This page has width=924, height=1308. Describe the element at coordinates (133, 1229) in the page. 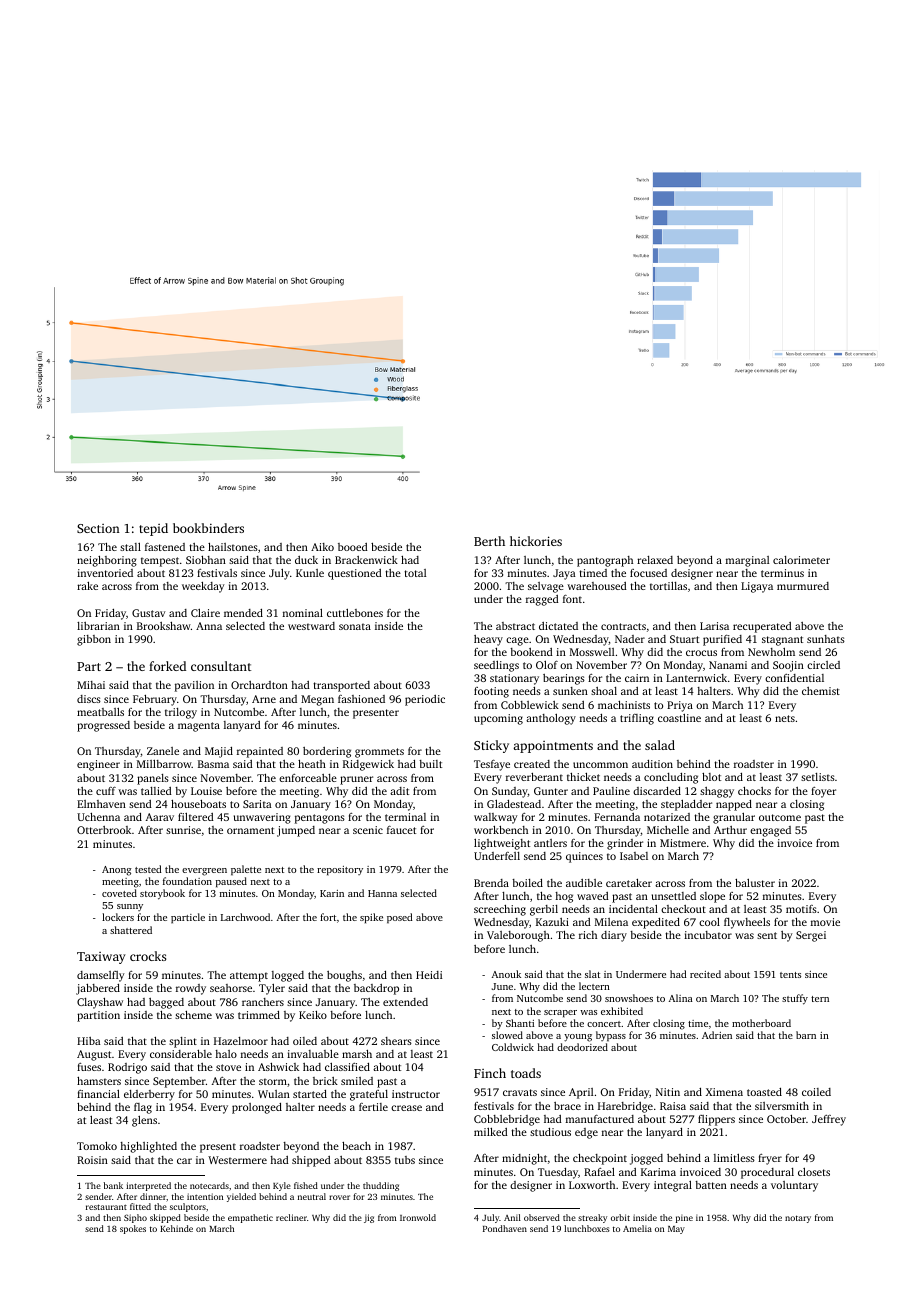

I see `spokes` at that location.
